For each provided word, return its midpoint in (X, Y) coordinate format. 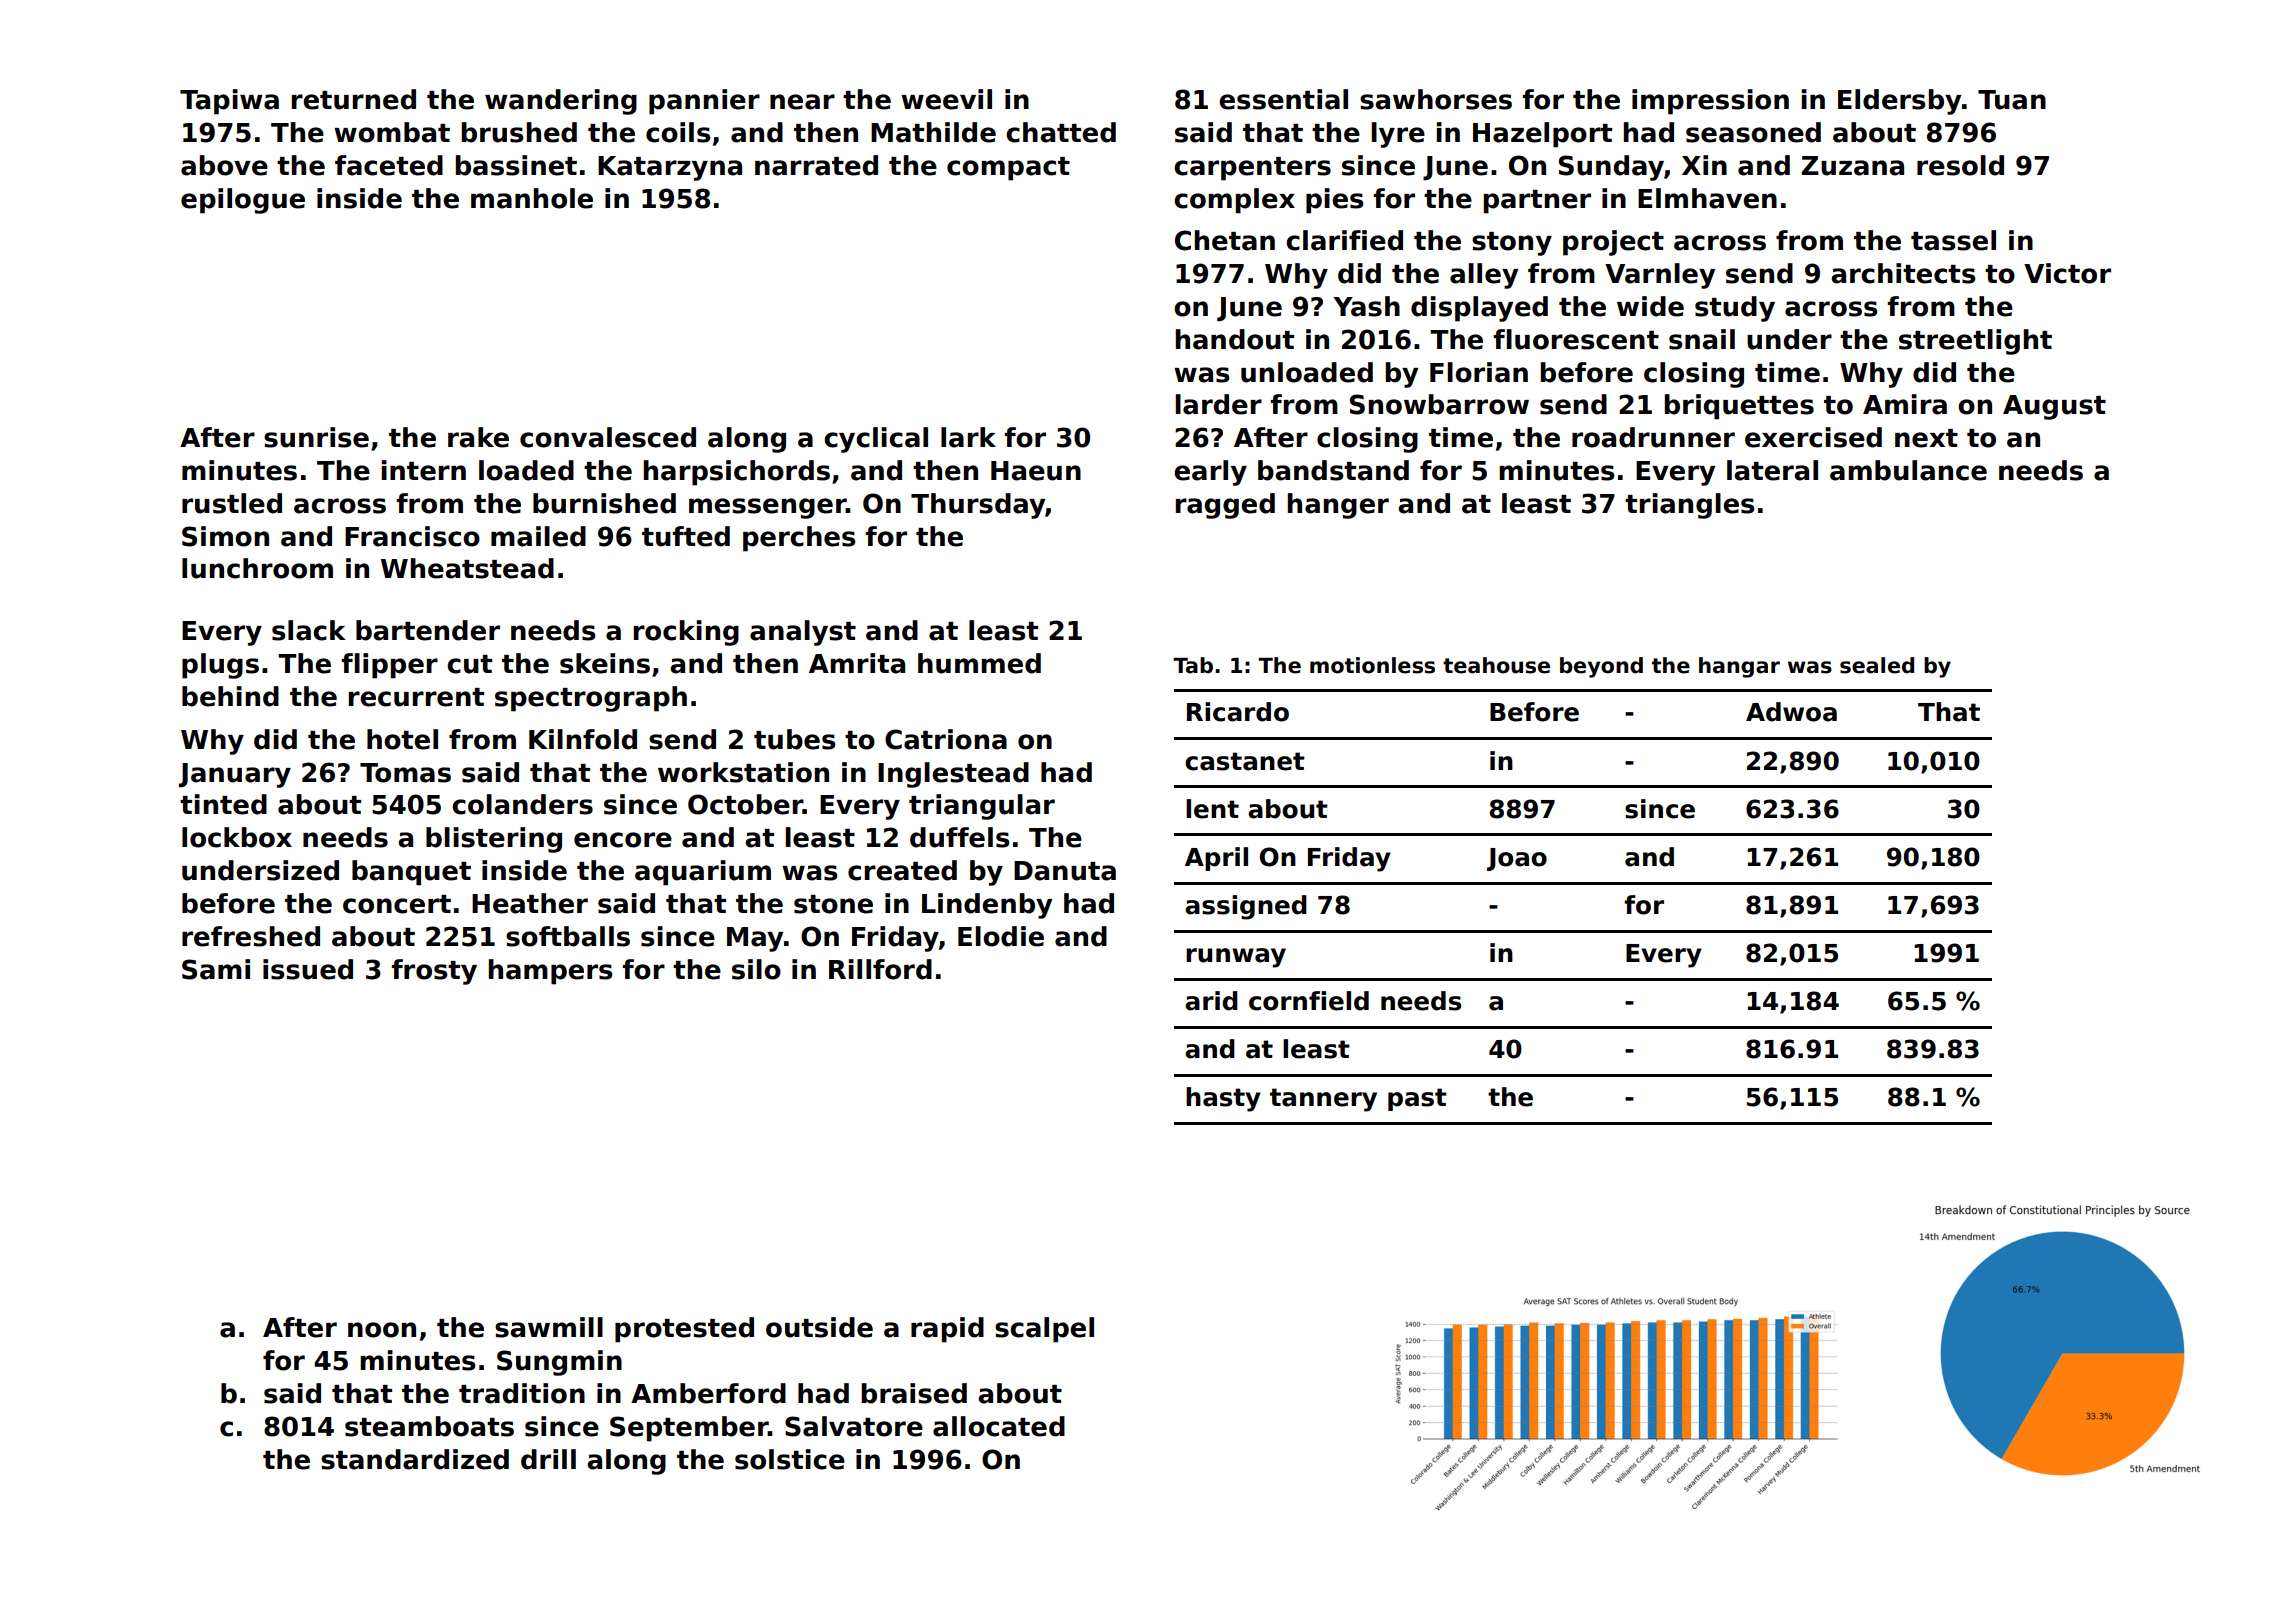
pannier (704, 102)
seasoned (1753, 132)
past (1417, 1099)
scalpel (1044, 1330)
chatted (1061, 132)
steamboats (429, 1426)
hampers (550, 972)
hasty (1223, 1099)
